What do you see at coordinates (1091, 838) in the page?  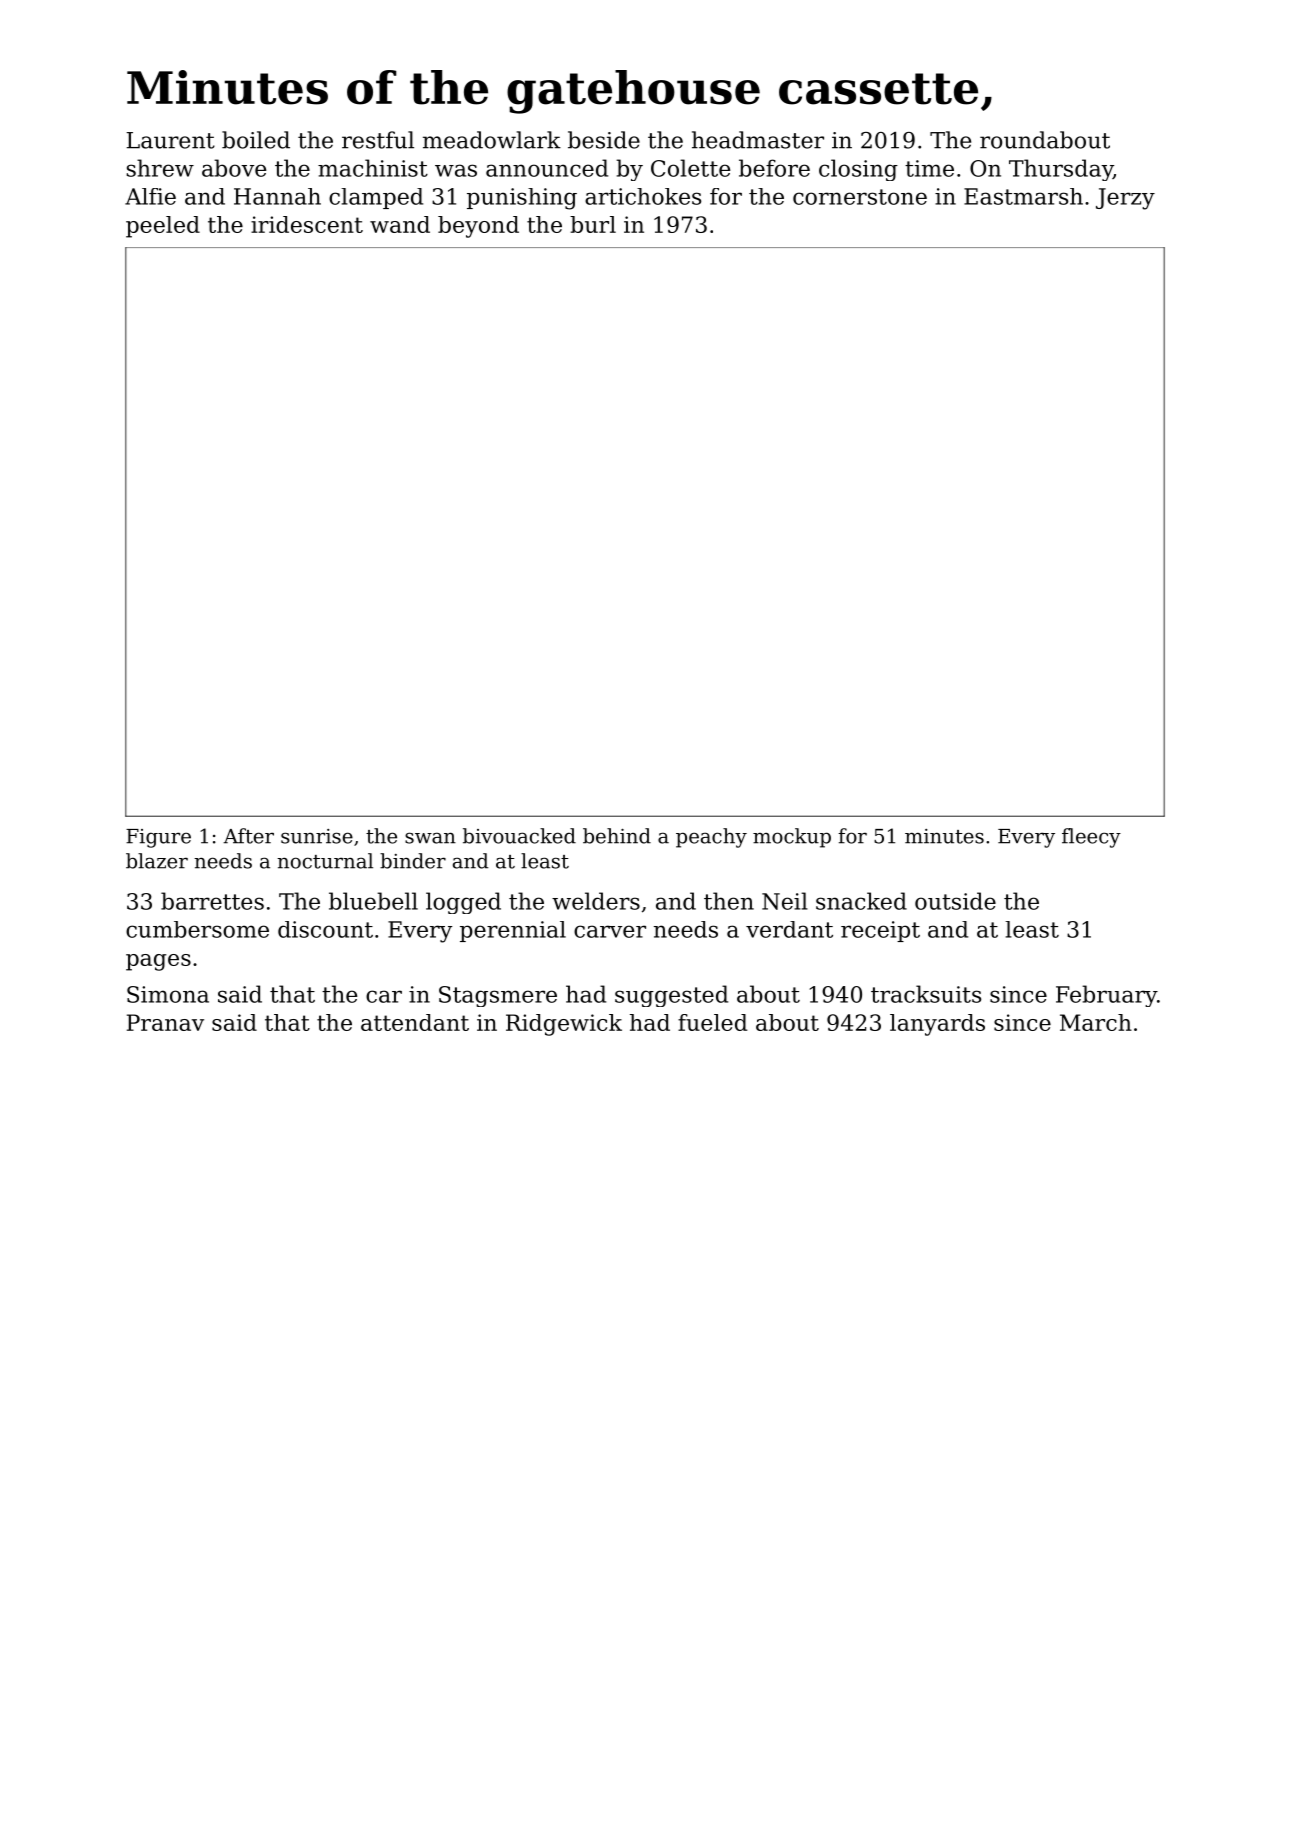 I see `fleecy` at bounding box center [1091, 838].
